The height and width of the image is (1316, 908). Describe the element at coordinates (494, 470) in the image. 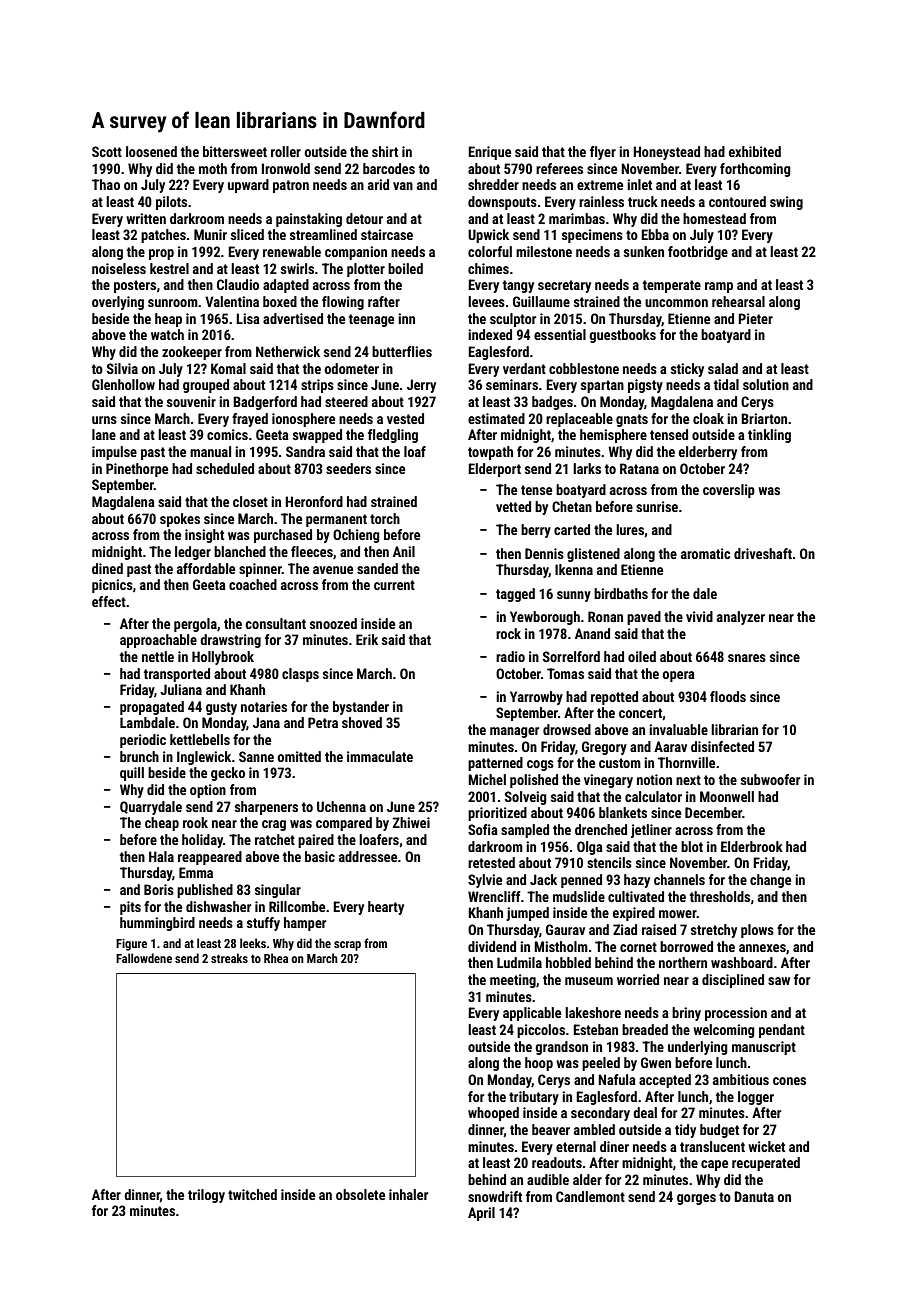

I see `Elderport` at that location.
